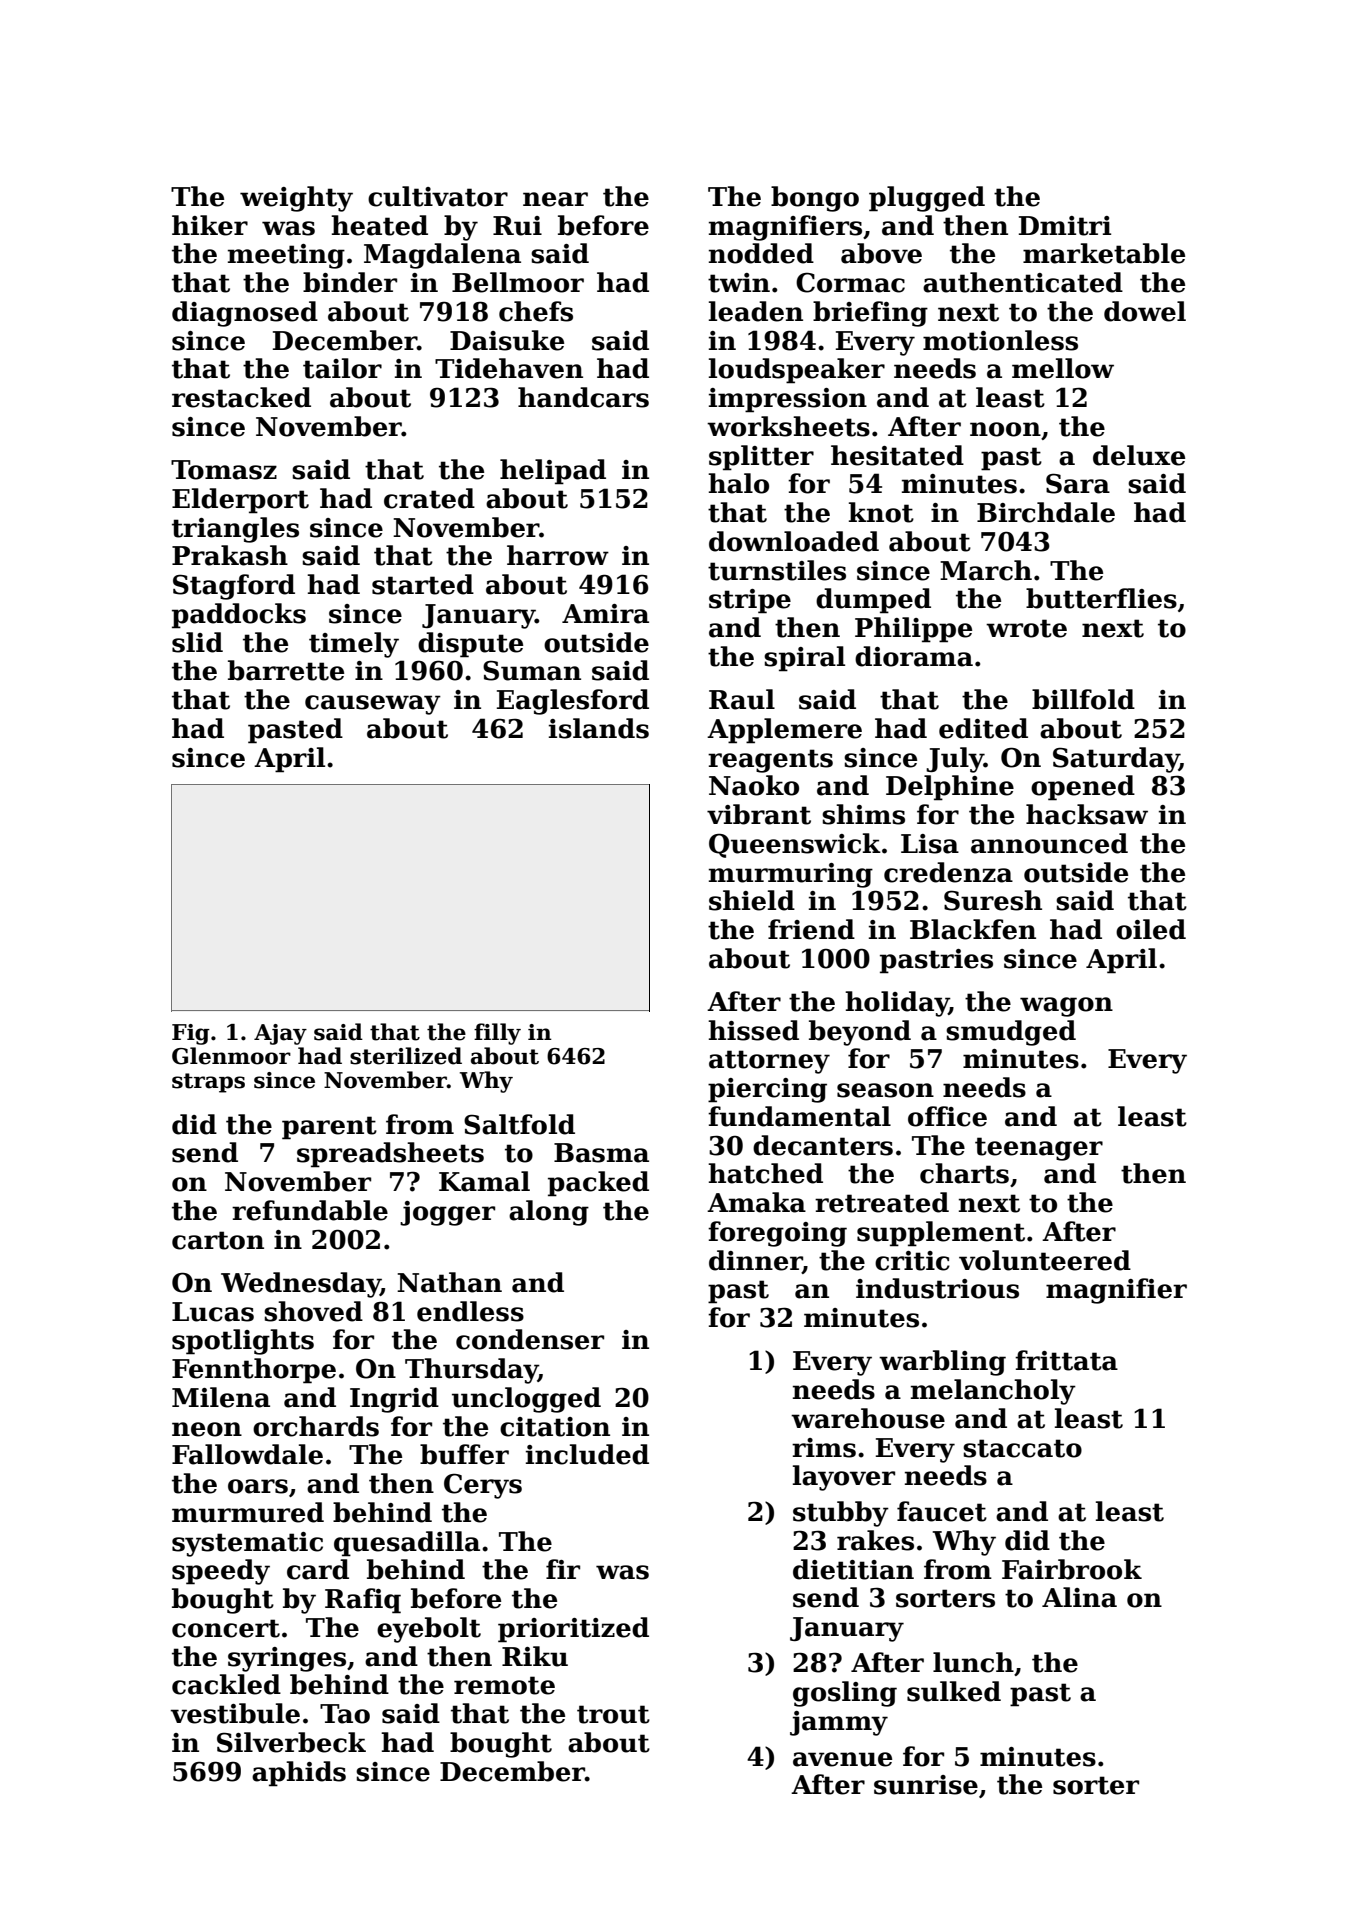 This document has width=1358, height=1921. Describe the element at coordinates (221, 1572) in the document. I see `speedy` at that location.
